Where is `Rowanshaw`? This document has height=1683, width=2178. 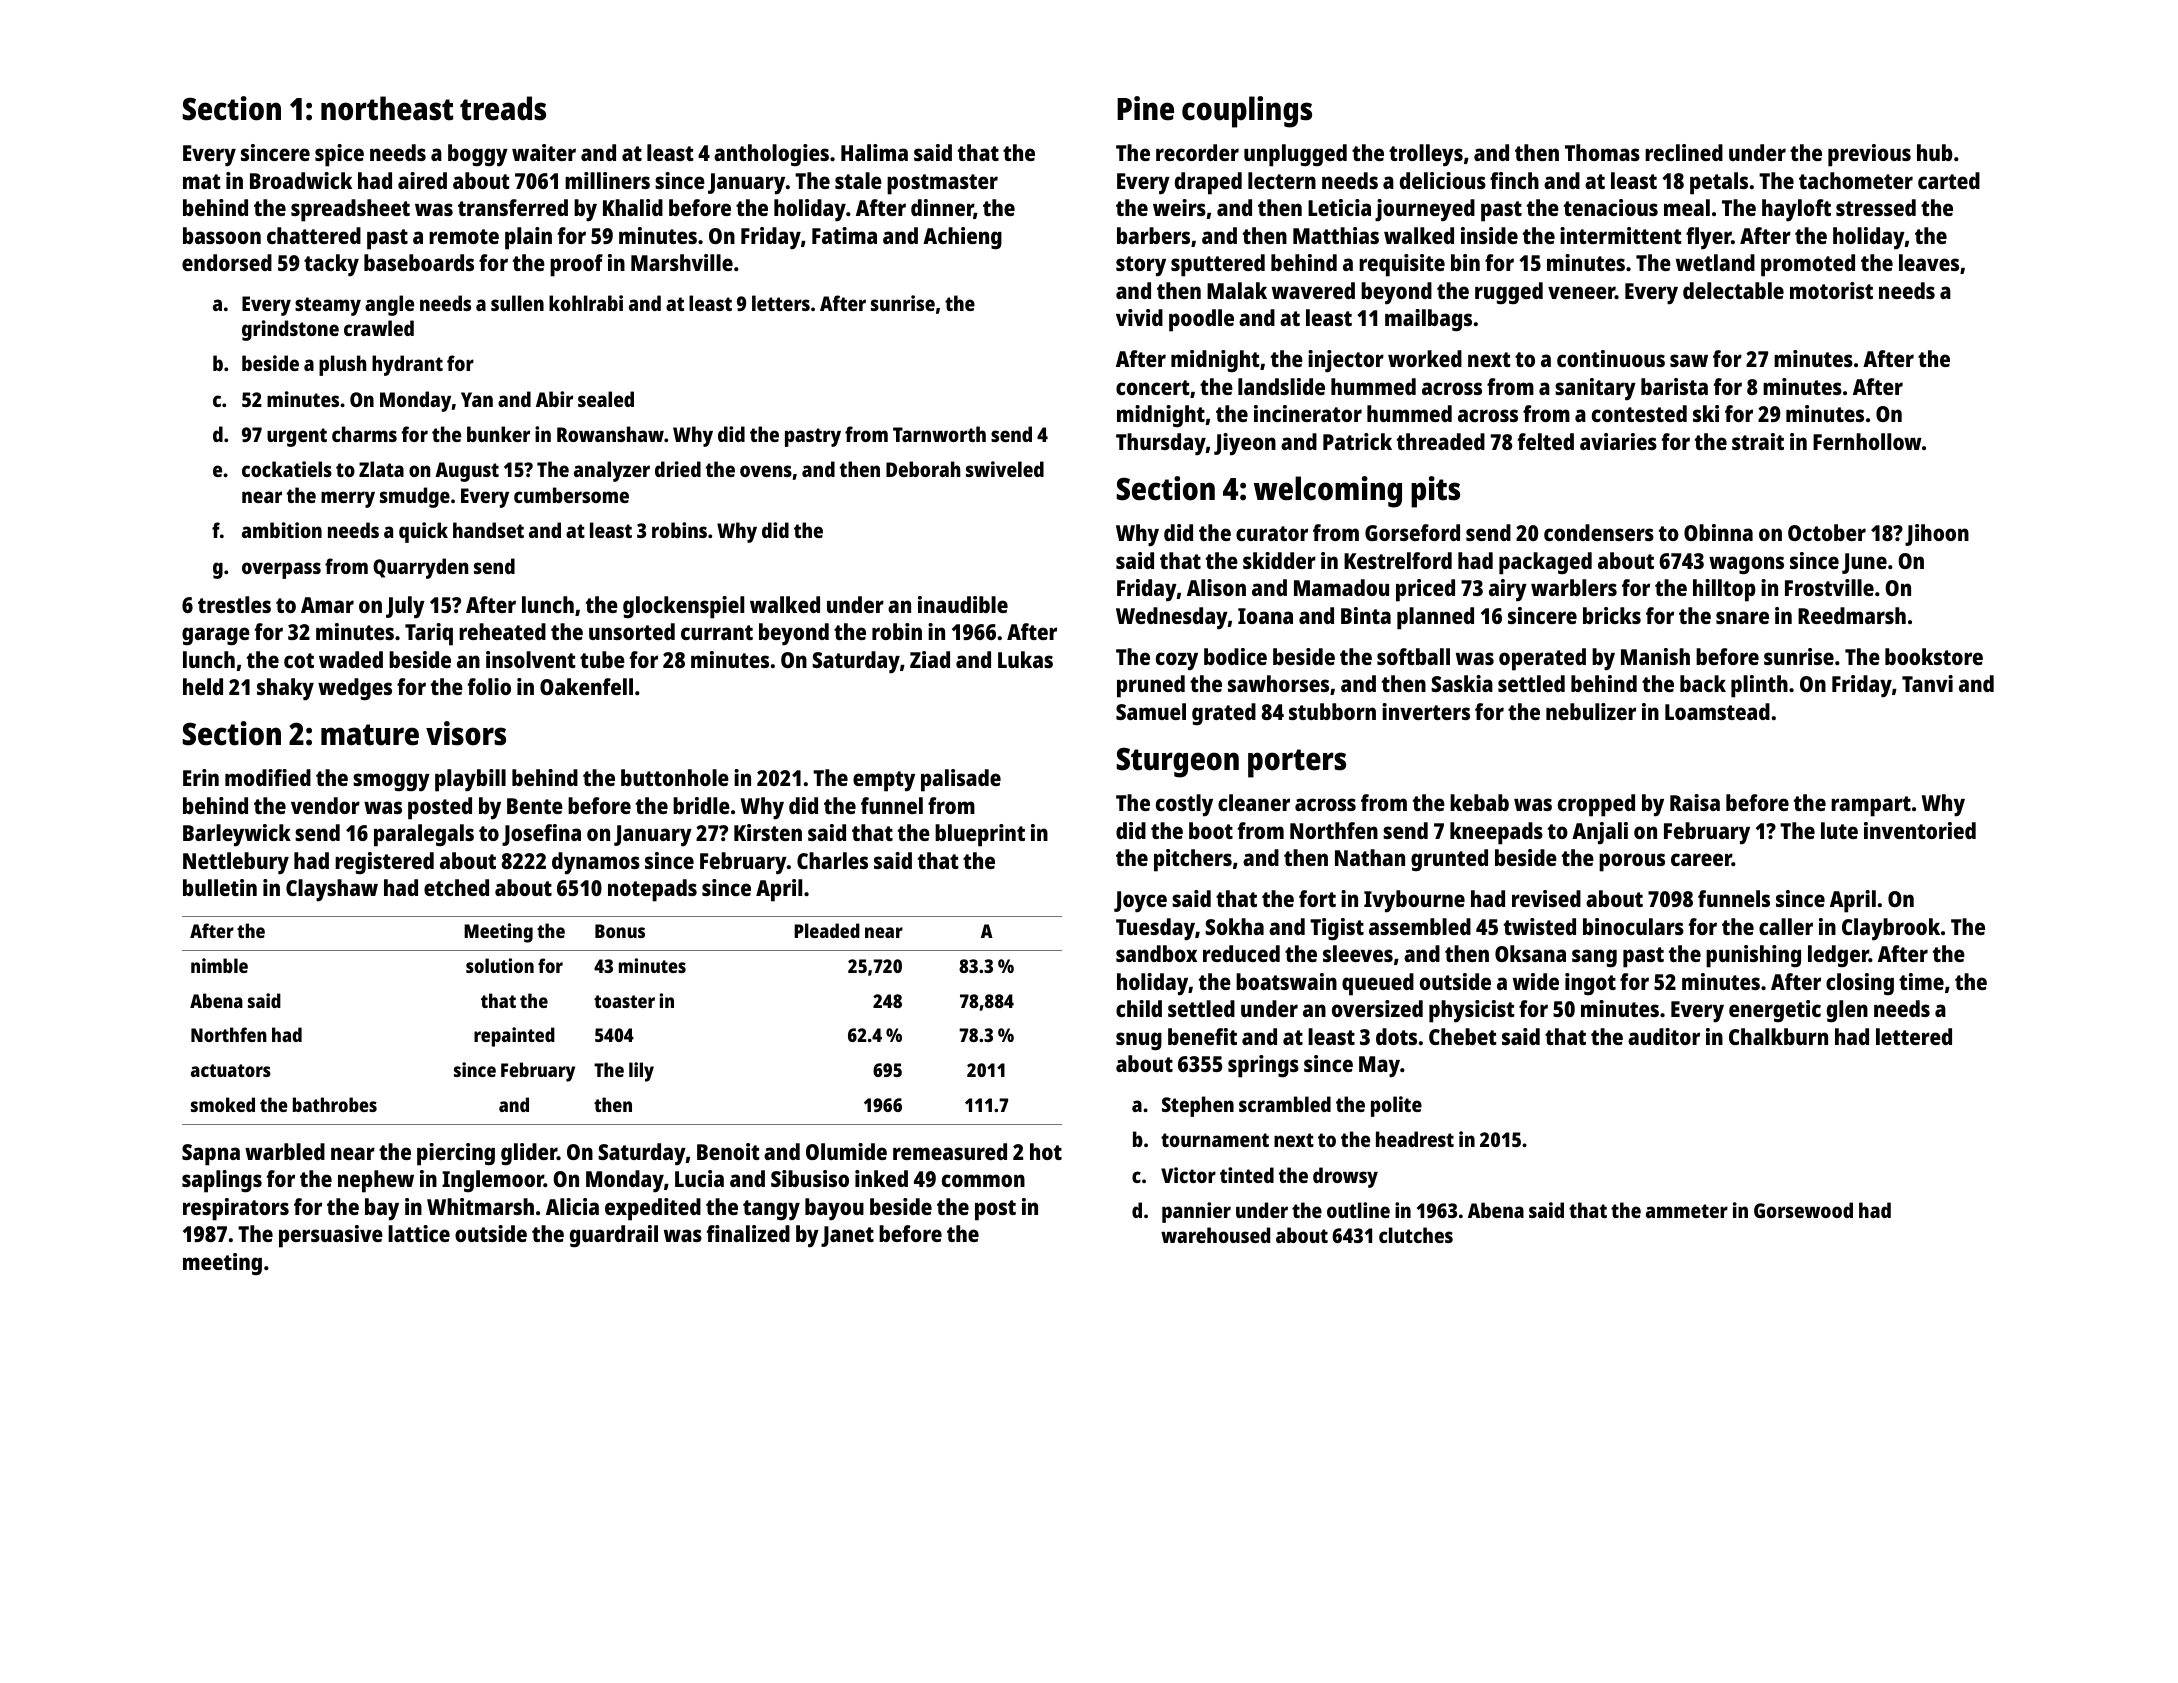
Rowanshaw is located at coordinates (610, 434).
